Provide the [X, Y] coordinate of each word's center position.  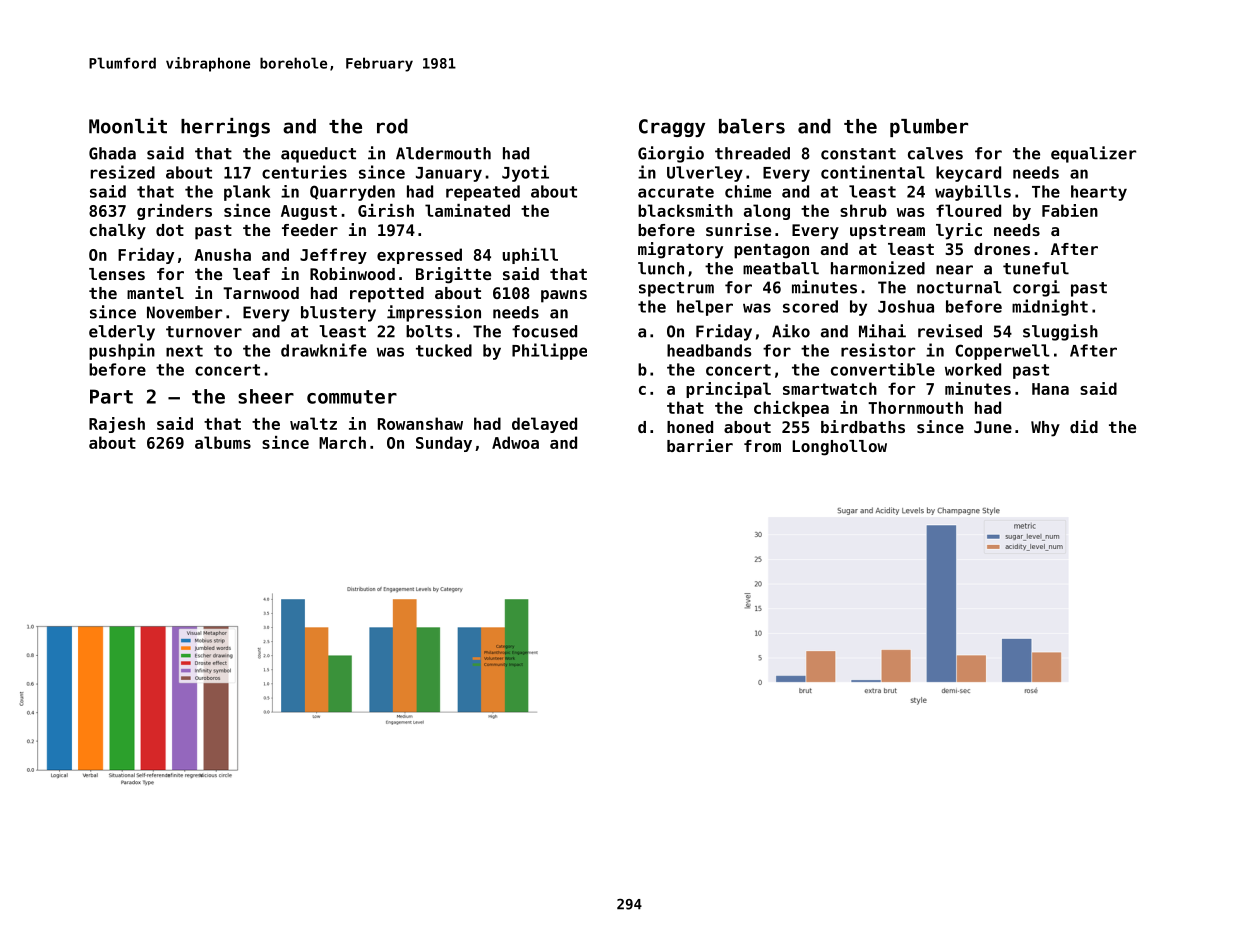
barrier [700, 445]
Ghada [112, 153]
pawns [564, 296]
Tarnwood [261, 293]
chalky [118, 232]
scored [810, 306]
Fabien [1070, 210]
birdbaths [863, 426]
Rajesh [117, 425]
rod [392, 126]
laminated [467, 210]
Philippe [549, 351]
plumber [929, 128]
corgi [1036, 288]
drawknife [324, 350]
